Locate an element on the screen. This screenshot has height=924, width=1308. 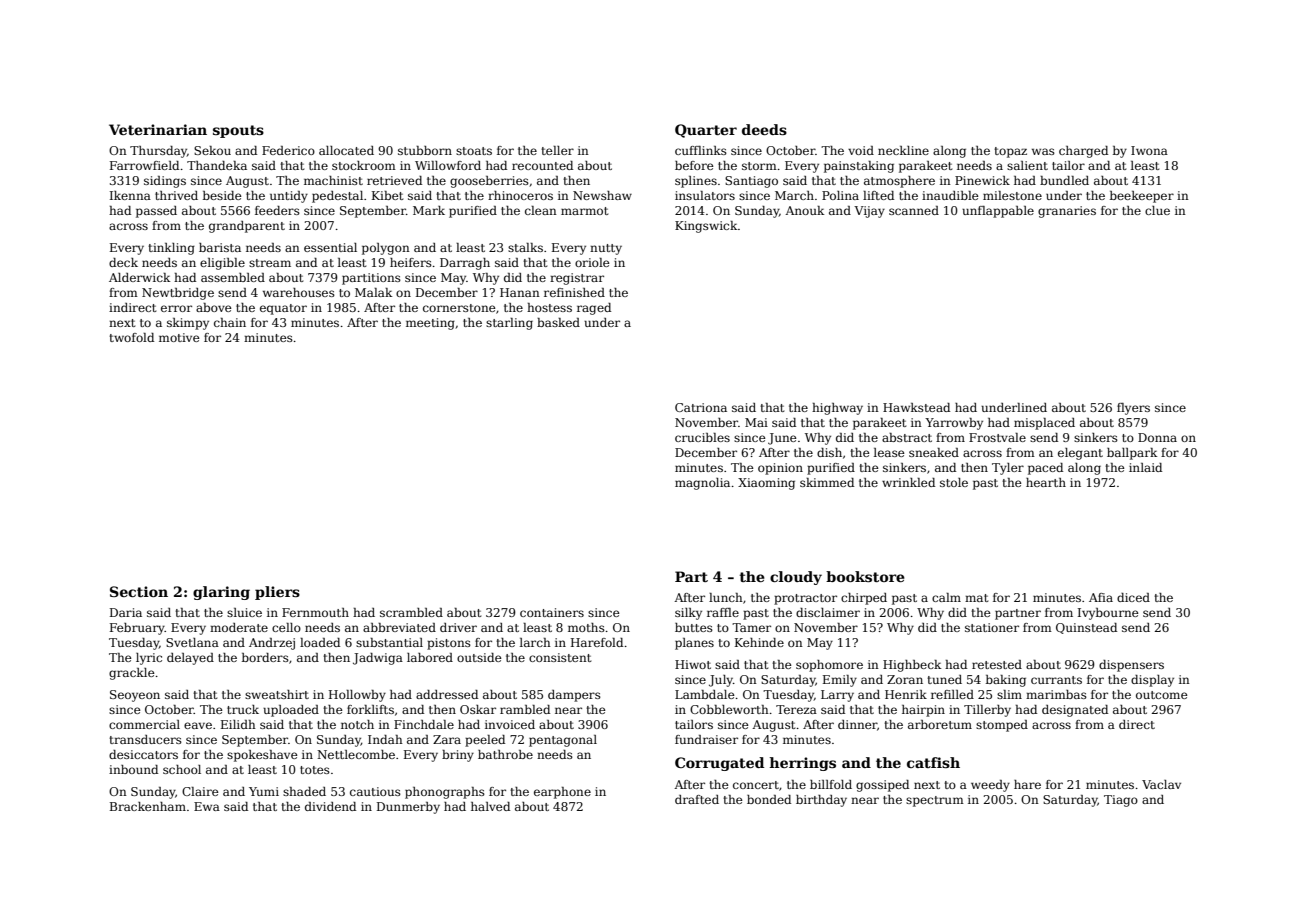
skimpy is located at coordinates (188, 324).
